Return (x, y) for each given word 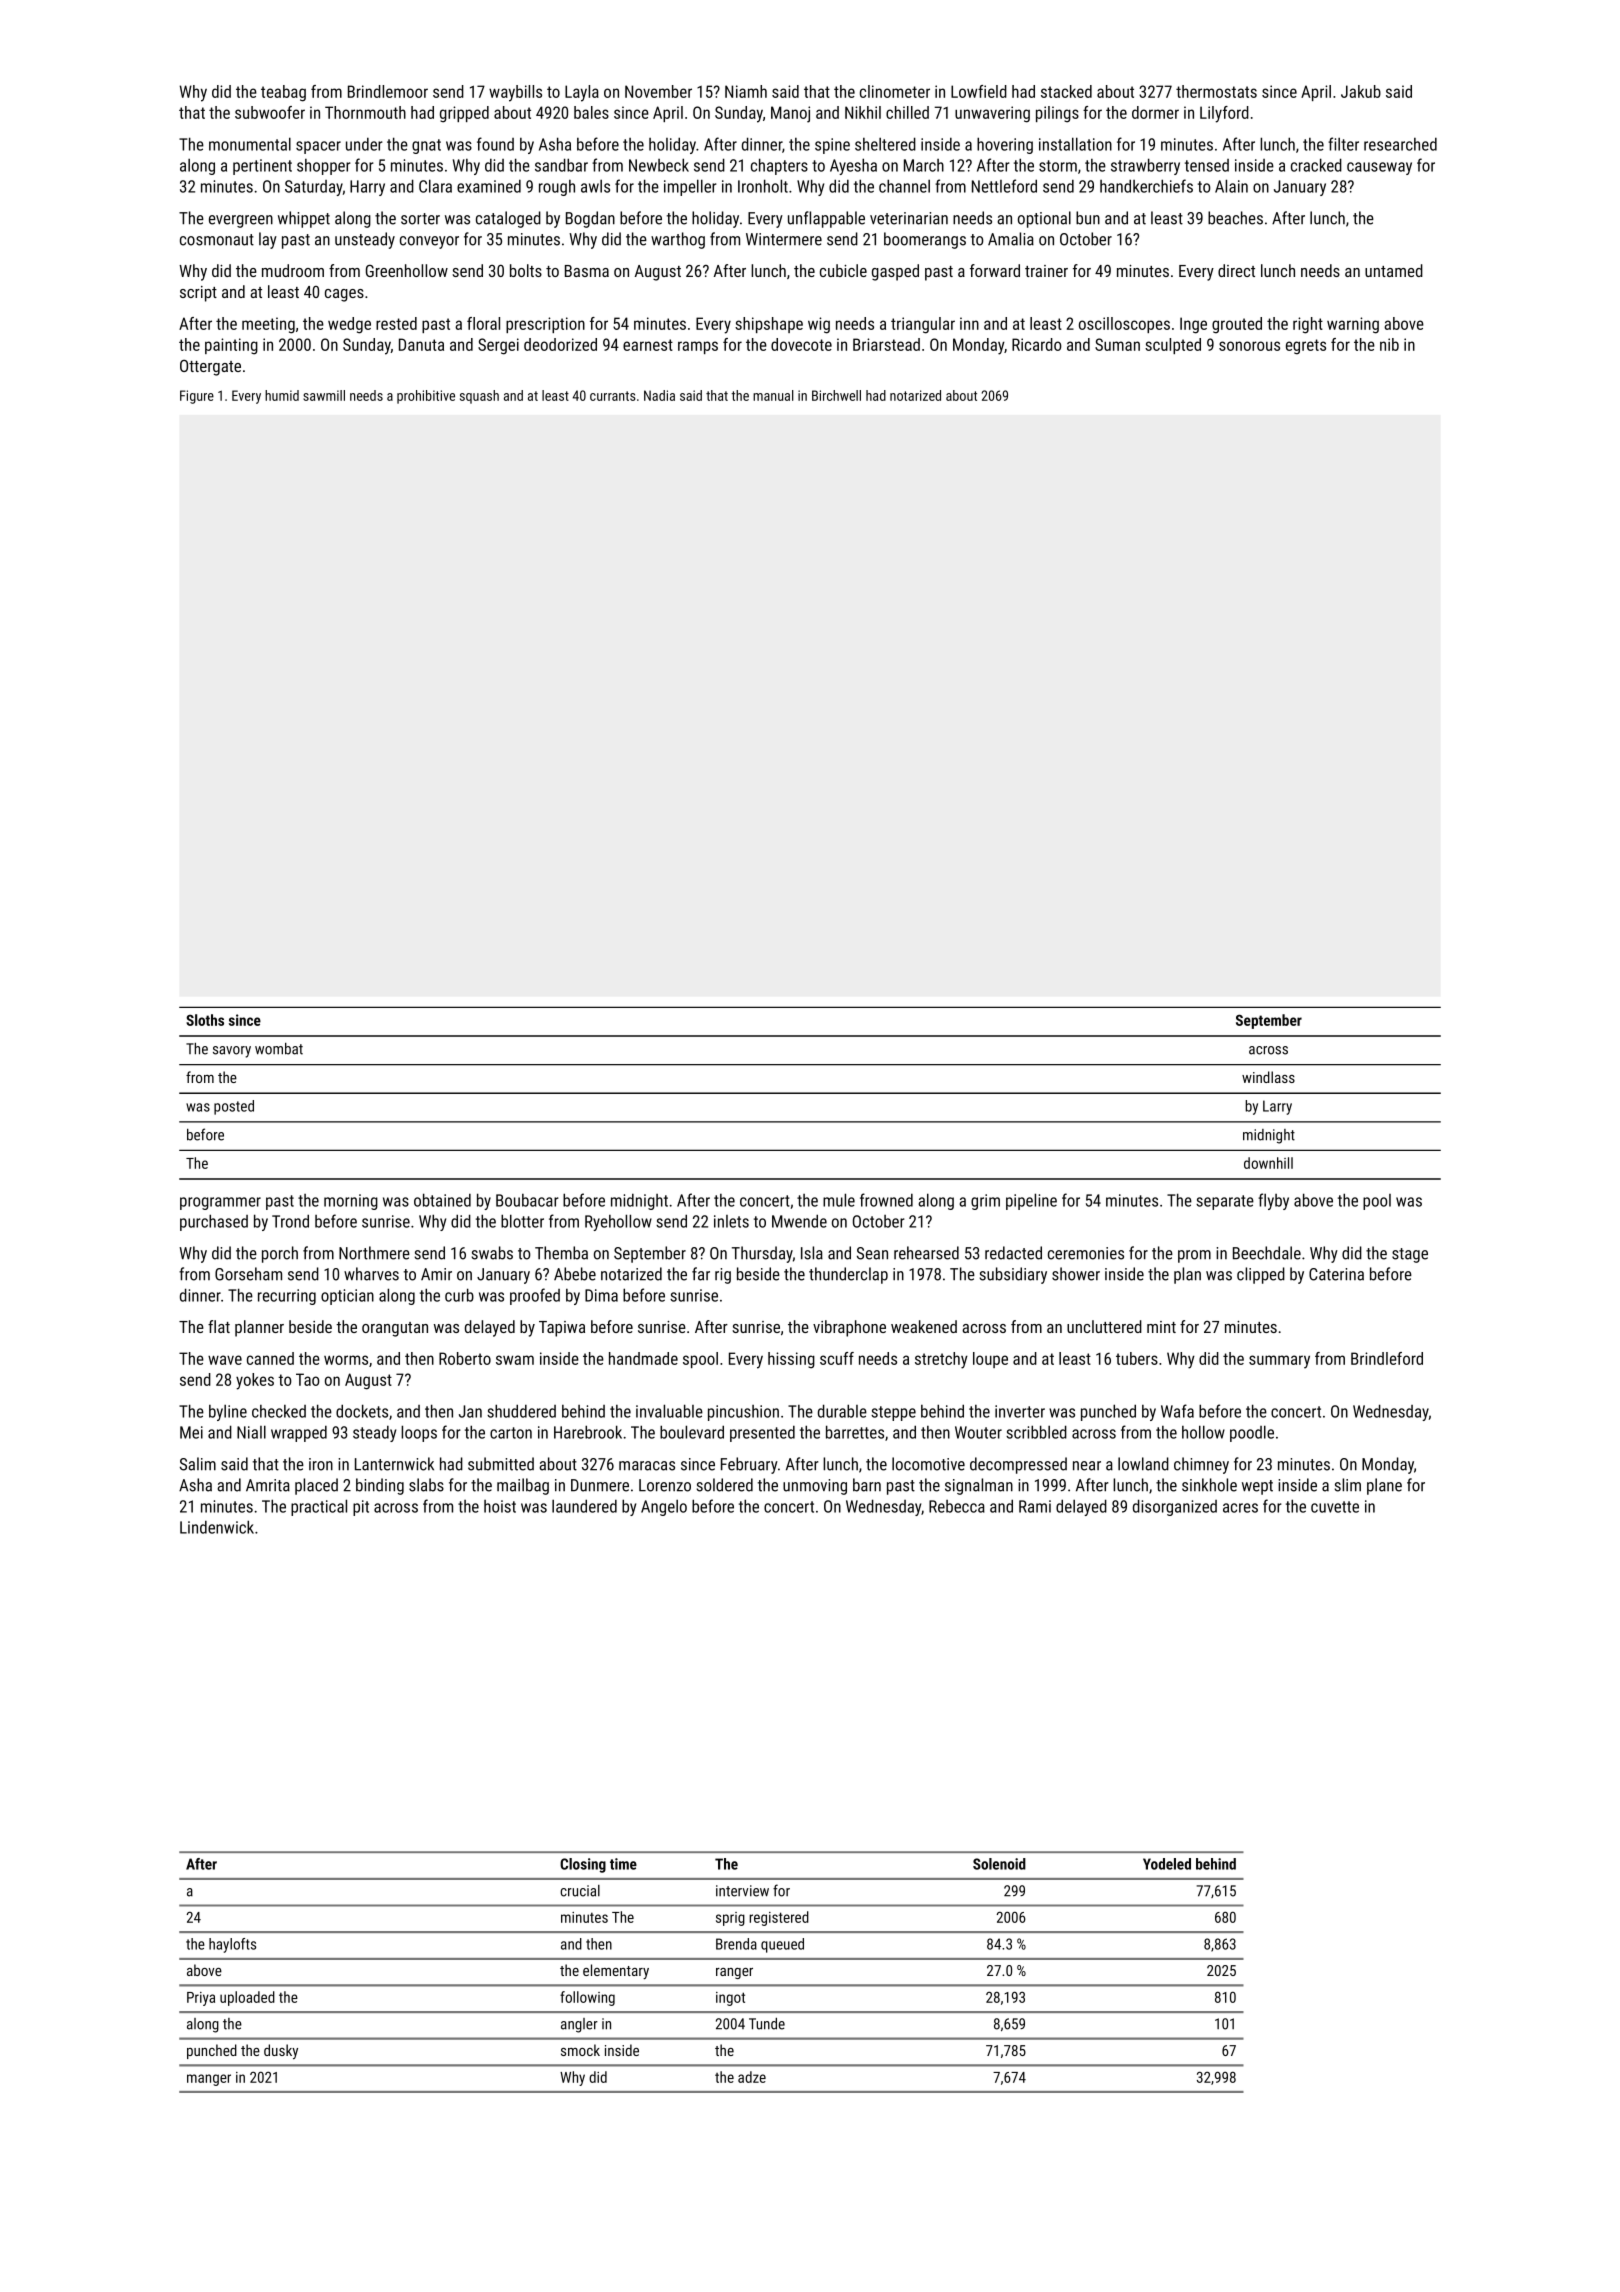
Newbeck (659, 165)
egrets (1306, 347)
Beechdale (1267, 1253)
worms (346, 1360)
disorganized (1175, 1507)
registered (779, 1918)
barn (867, 1485)
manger (209, 2080)
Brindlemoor (388, 91)
